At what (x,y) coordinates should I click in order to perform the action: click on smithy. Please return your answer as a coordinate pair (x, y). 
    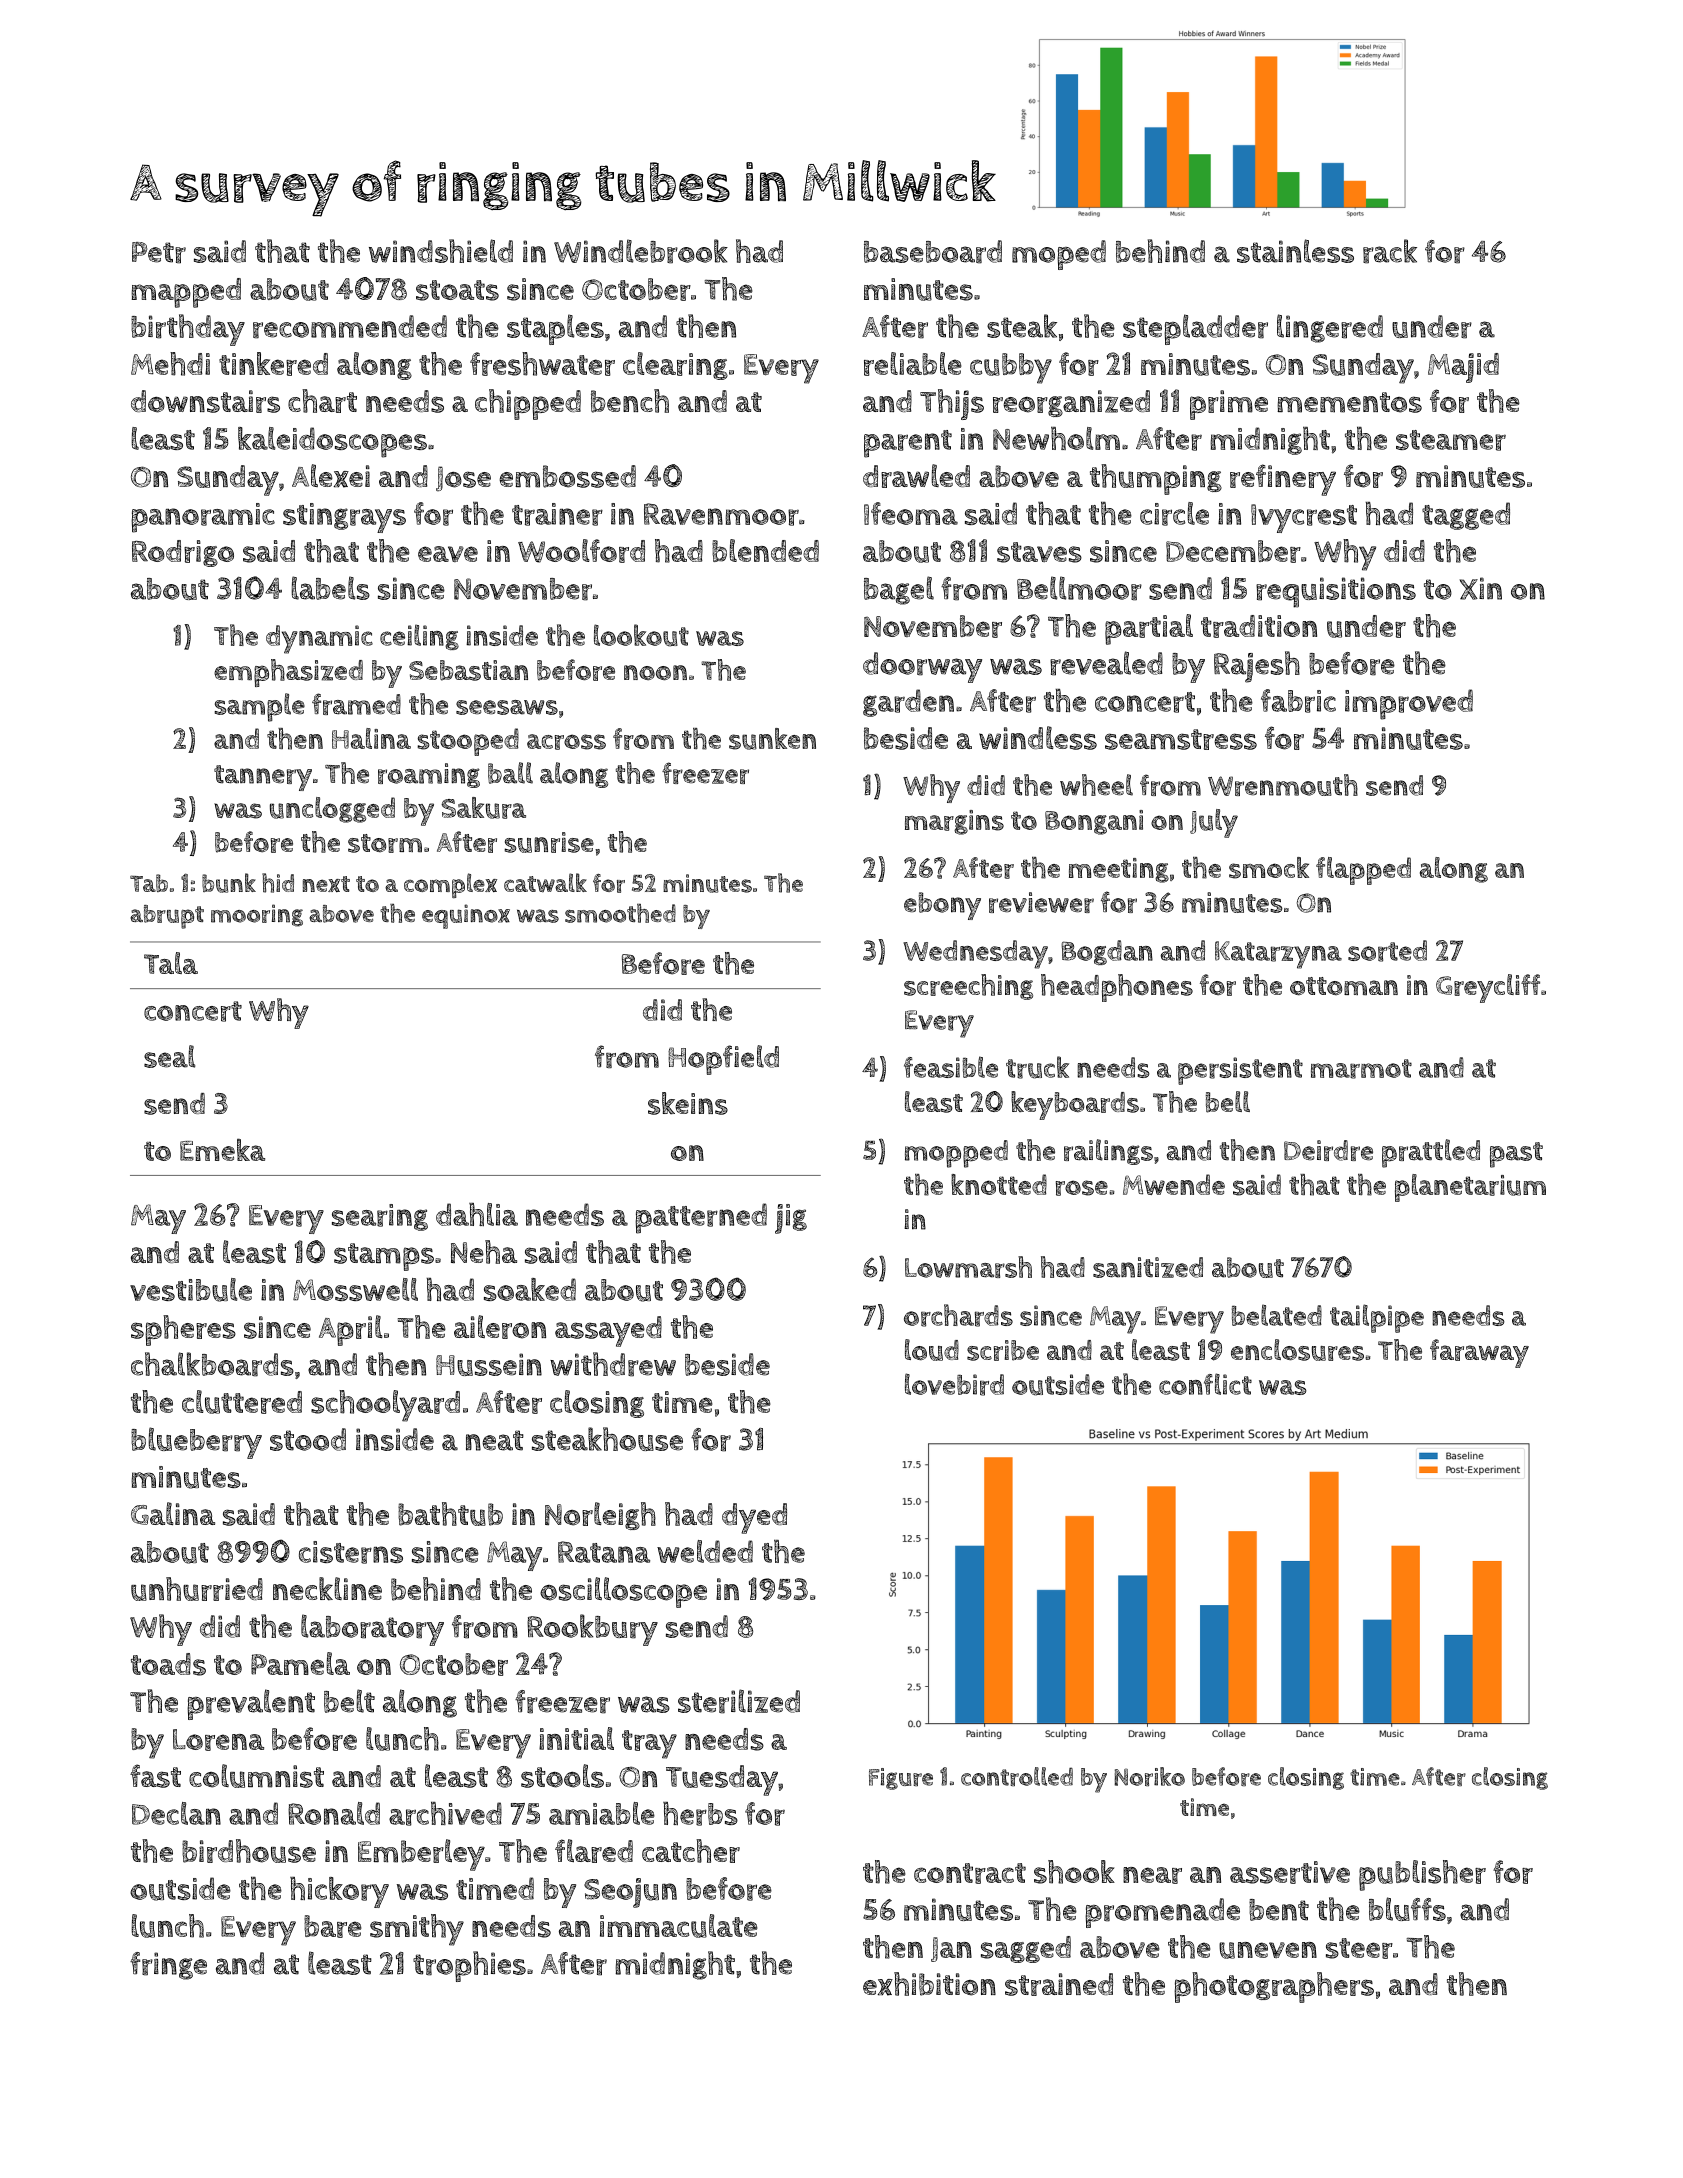
    Looking at the image, I should click on (417, 1930).
